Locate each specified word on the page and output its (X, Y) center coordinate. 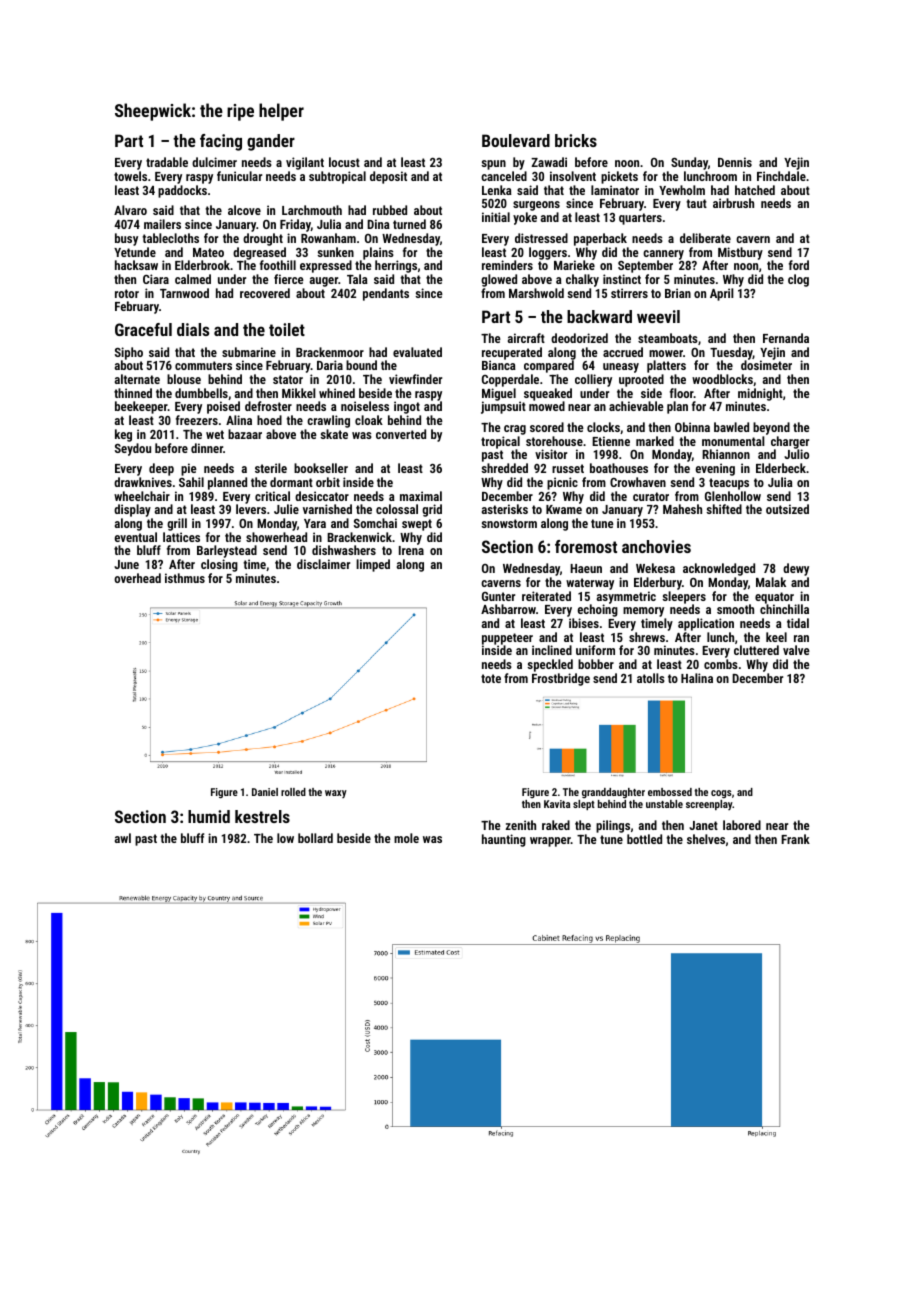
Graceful (143, 329)
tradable (167, 162)
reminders (507, 265)
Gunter (498, 596)
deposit (388, 177)
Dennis (735, 162)
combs (721, 664)
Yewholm (682, 190)
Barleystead (227, 551)
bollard (315, 838)
